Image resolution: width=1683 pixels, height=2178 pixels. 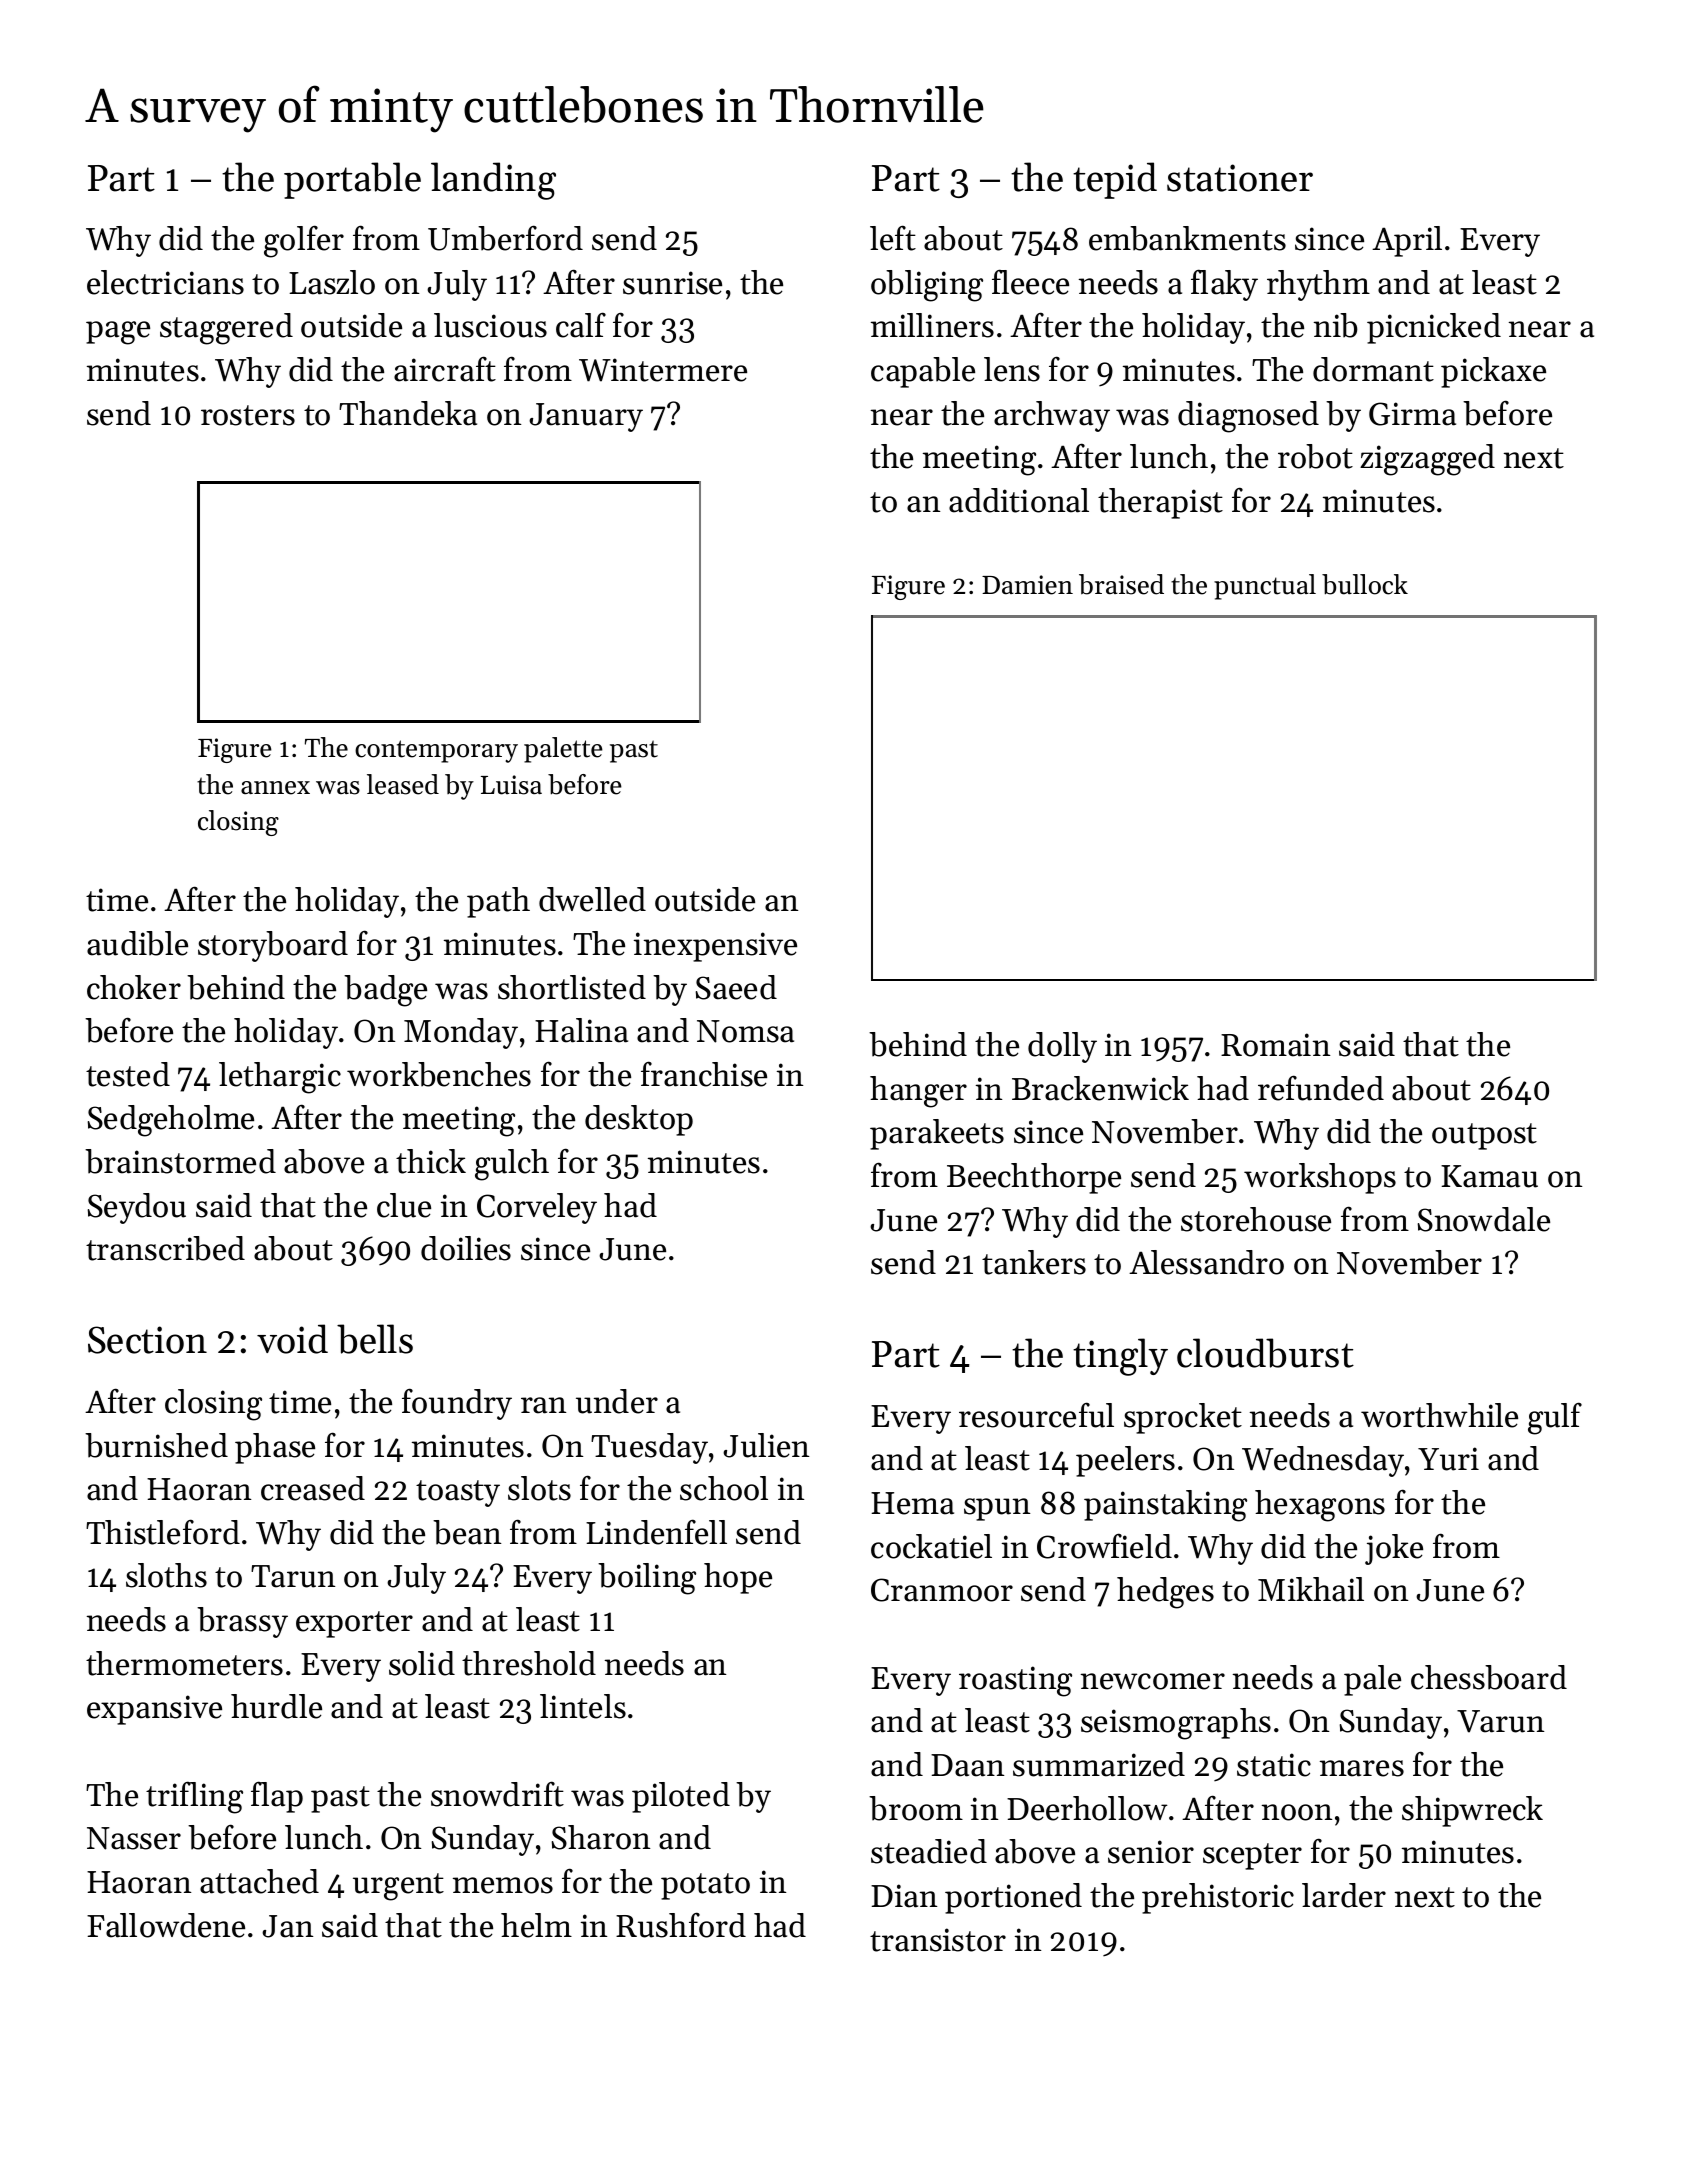 I want to click on outpost, so click(x=1484, y=1136).
